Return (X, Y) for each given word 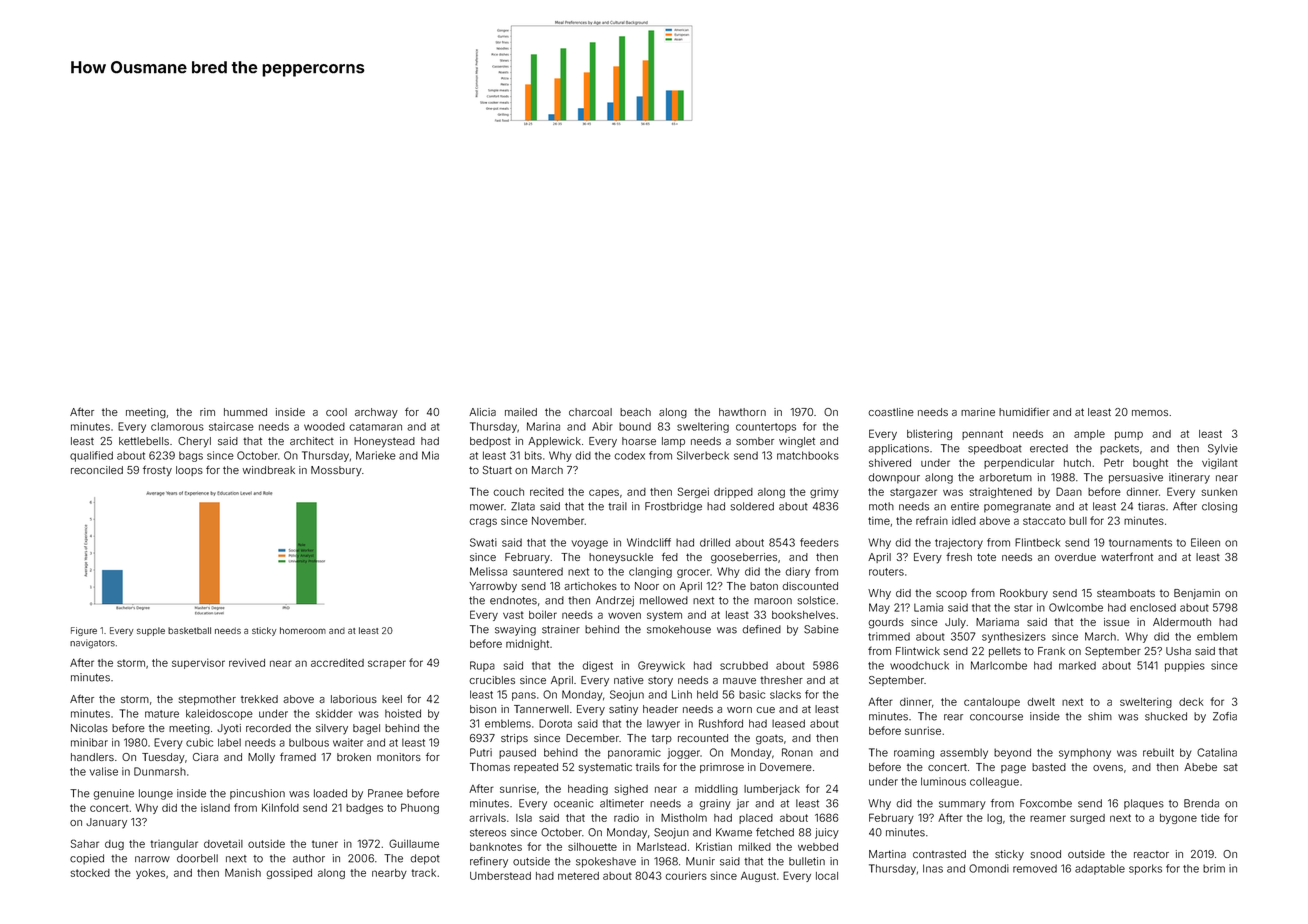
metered (578, 876)
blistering (929, 434)
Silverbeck (703, 455)
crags (483, 522)
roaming (914, 753)
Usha (1178, 651)
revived (247, 662)
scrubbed (744, 665)
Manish (243, 873)
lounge (156, 794)
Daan (1069, 491)
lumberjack (772, 789)
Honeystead (384, 442)
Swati (483, 542)
